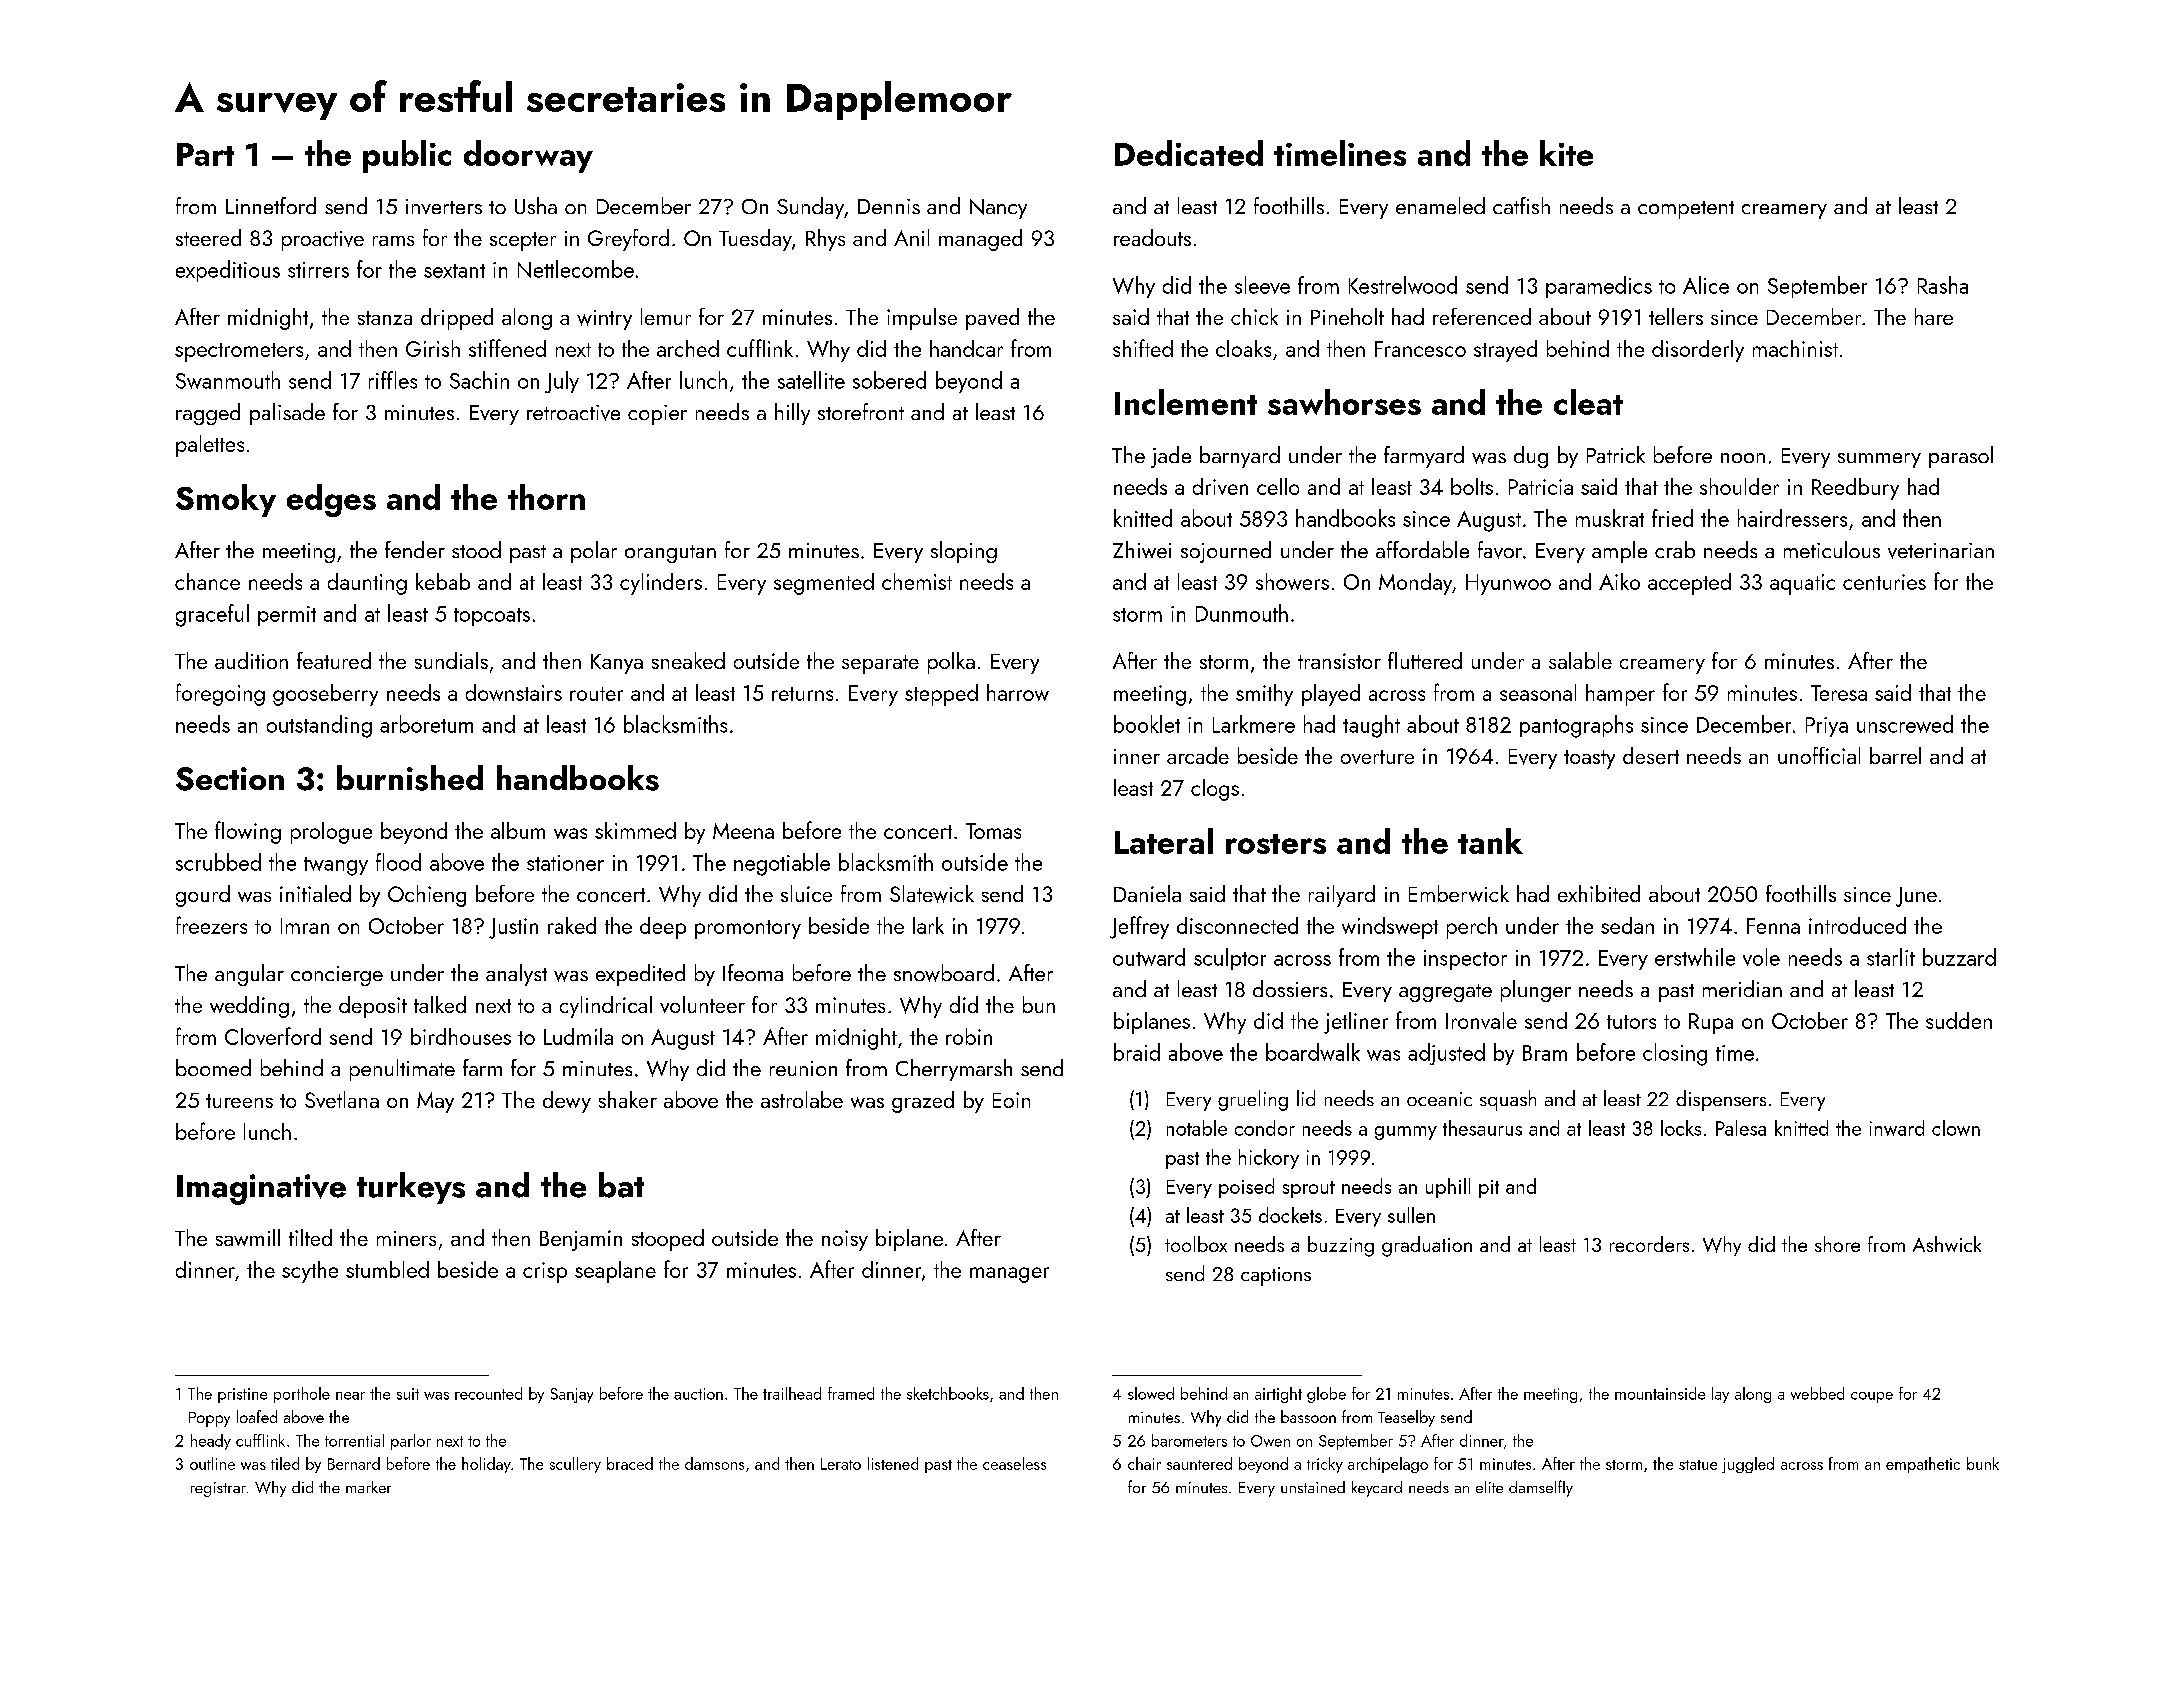  What do you see at coordinates (1253, 1100) in the image?
I see `grueling` at bounding box center [1253, 1100].
